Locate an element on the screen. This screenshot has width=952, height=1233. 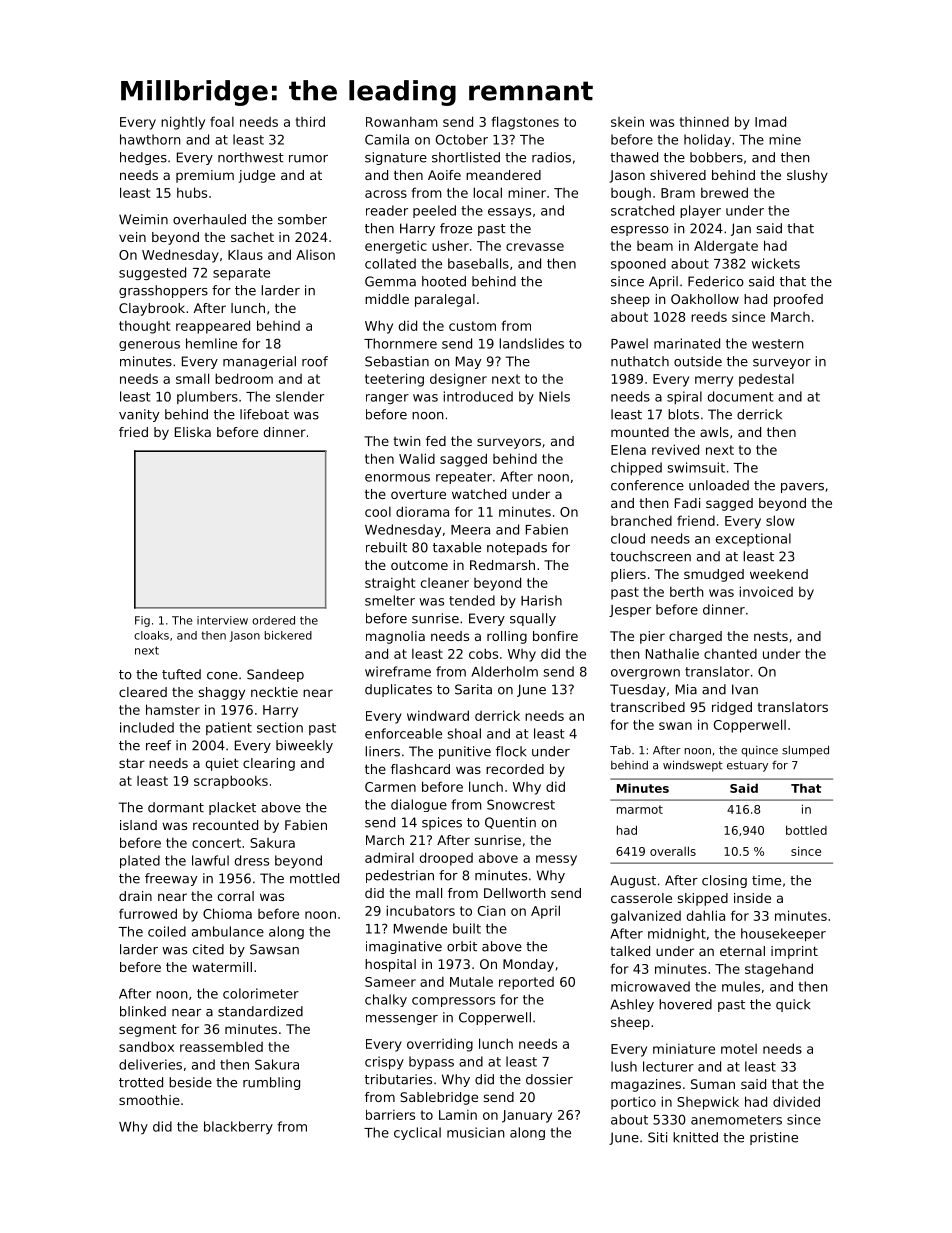
wireframe is located at coordinates (398, 671).
